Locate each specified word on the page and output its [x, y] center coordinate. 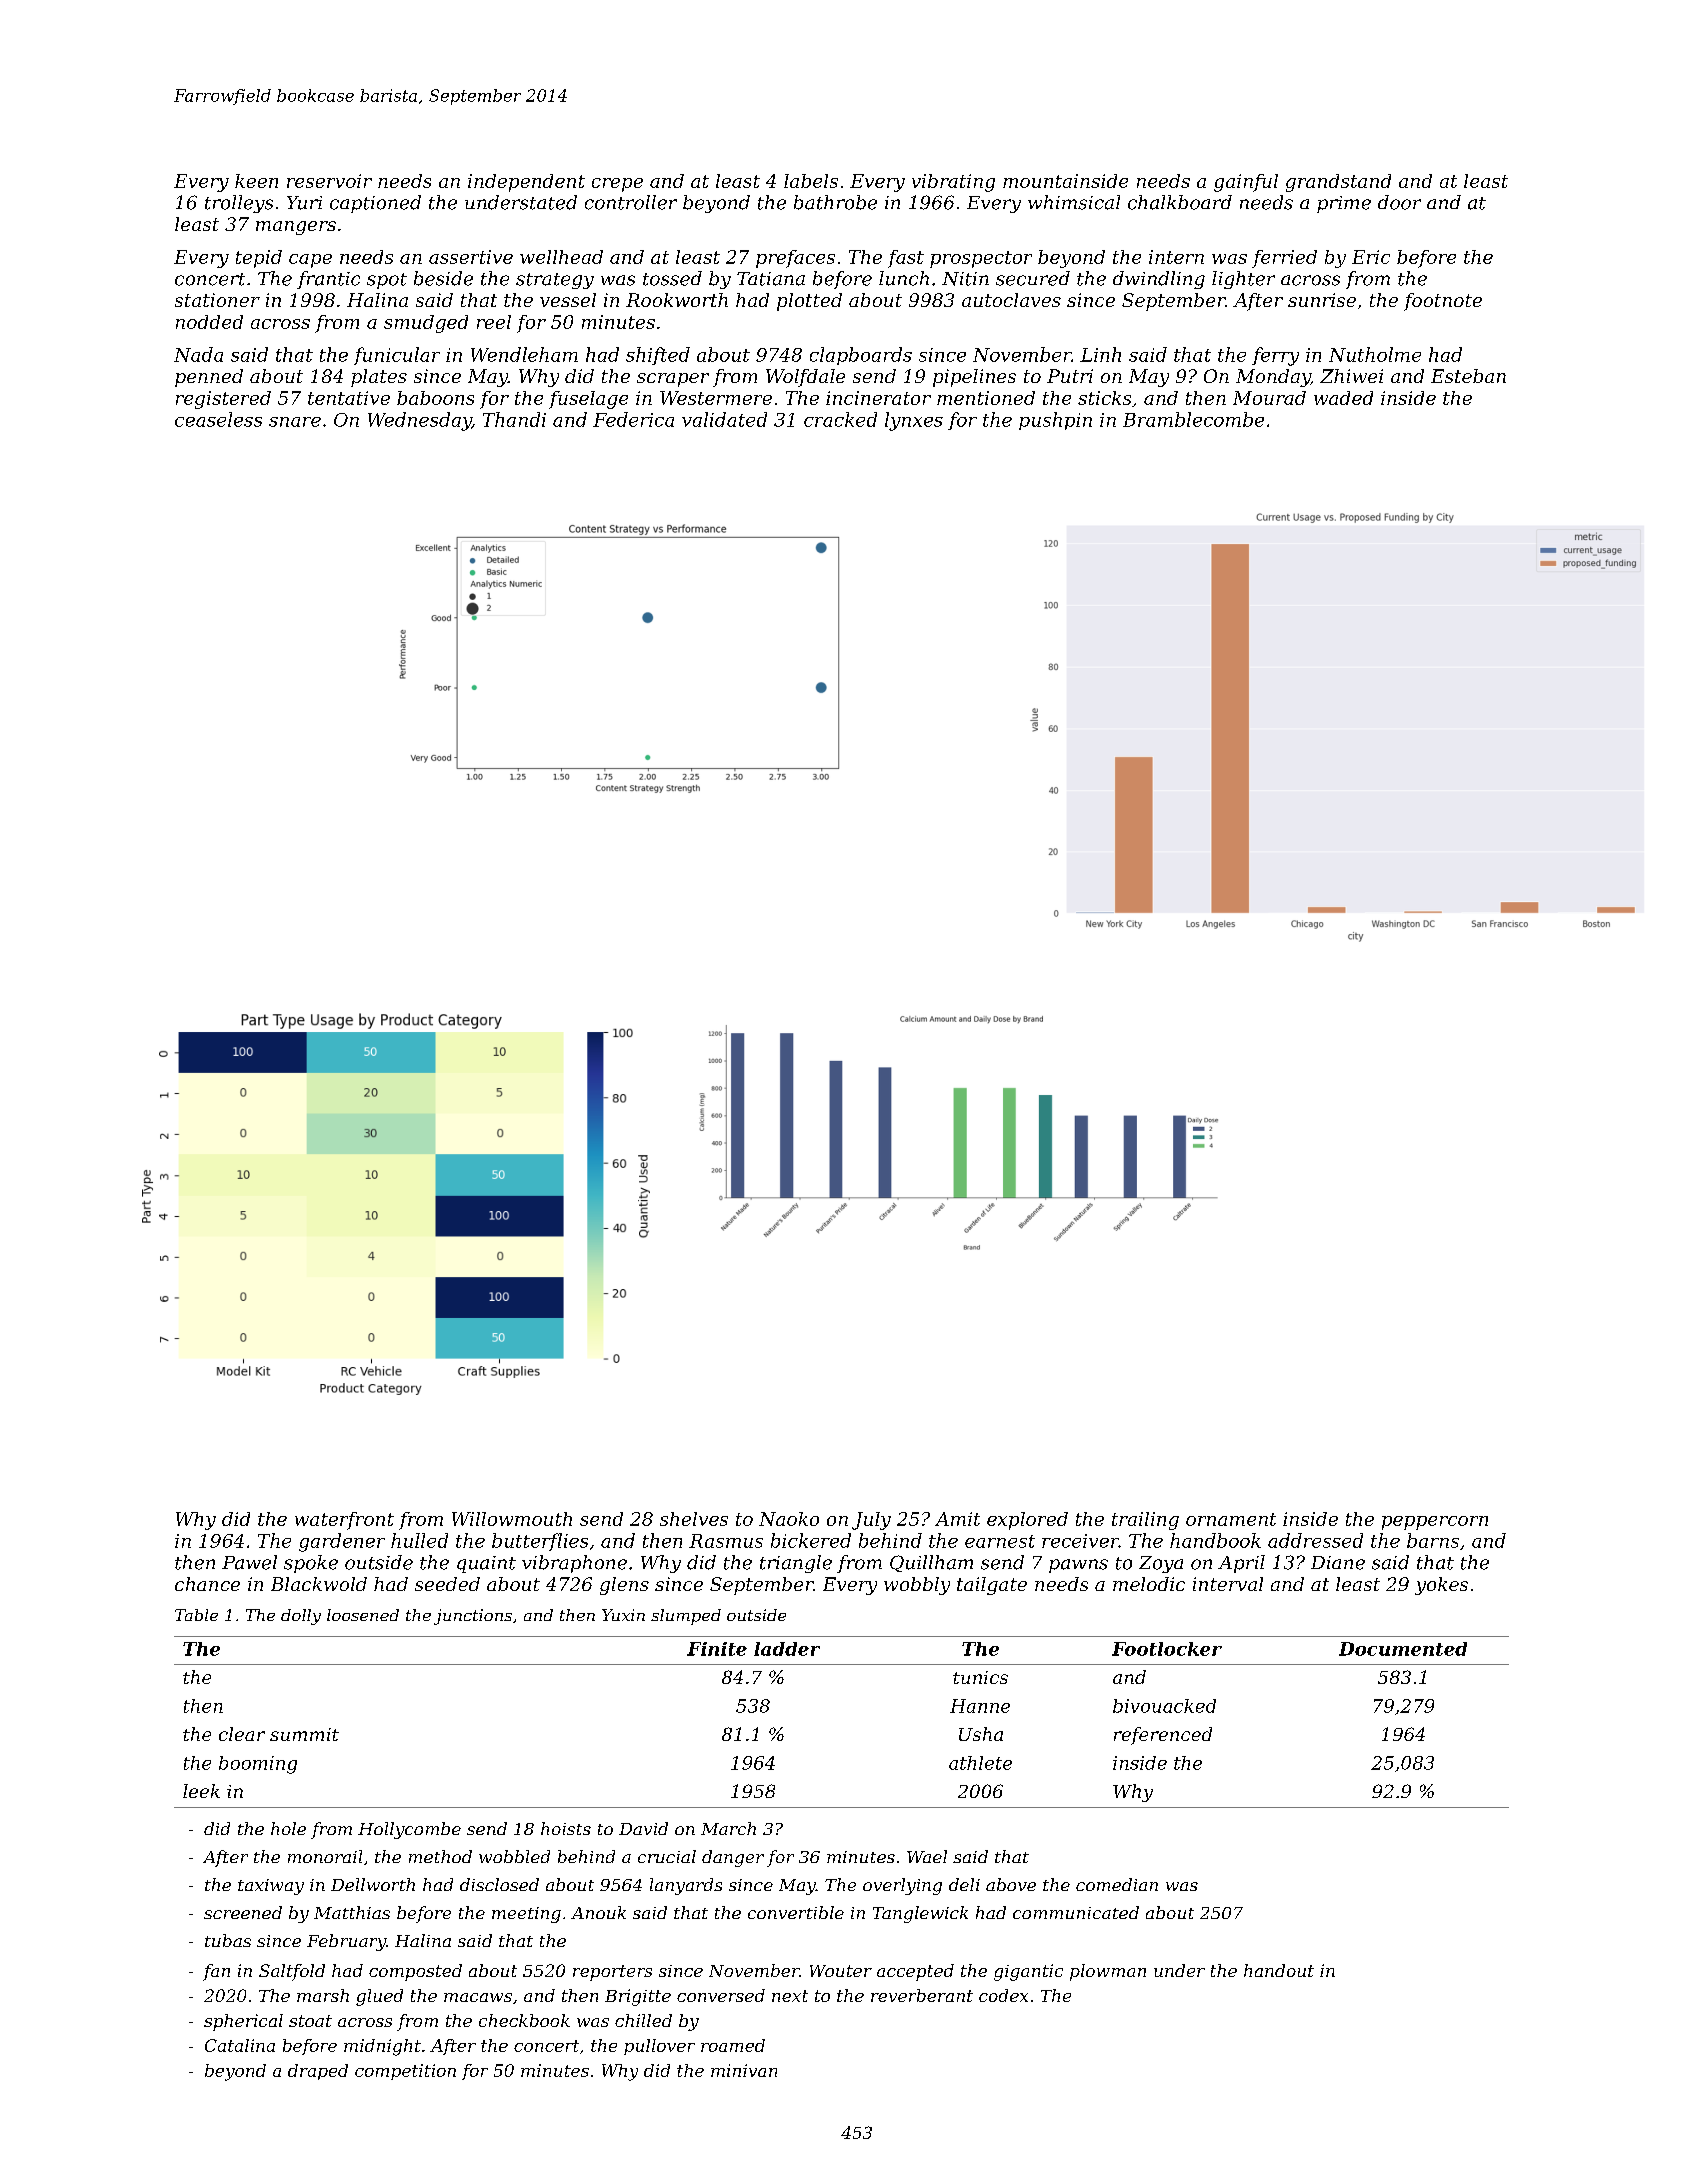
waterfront [344, 1521]
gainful [1246, 183]
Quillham [931, 1563]
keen [256, 181]
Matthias [352, 1912]
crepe [617, 185]
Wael [927, 1856]
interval [1228, 1584]
